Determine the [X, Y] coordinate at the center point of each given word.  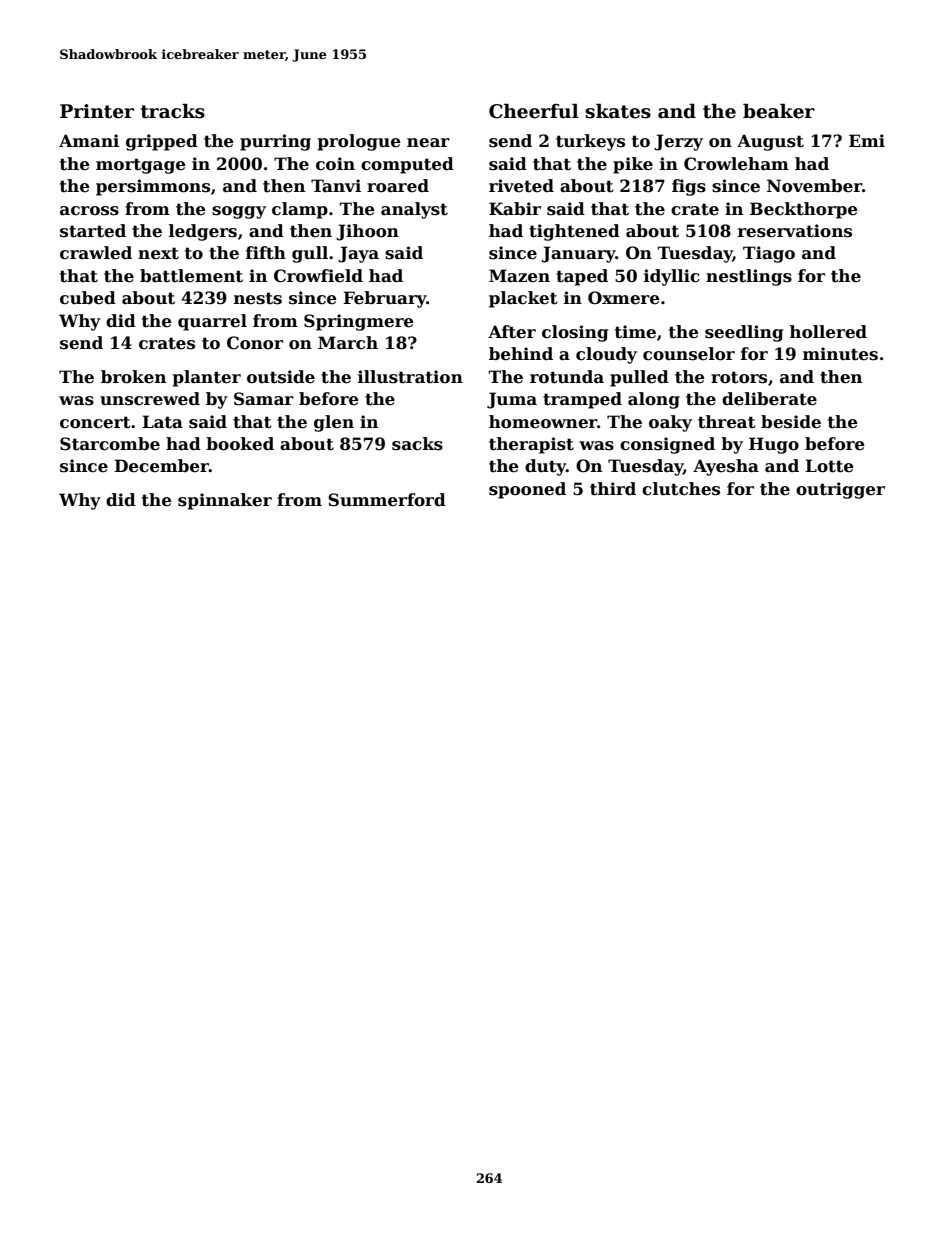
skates [618, 111]
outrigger [840, 490]
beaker [779, 111]
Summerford [387, 500]
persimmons [153, 187]
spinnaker [225, 501]
